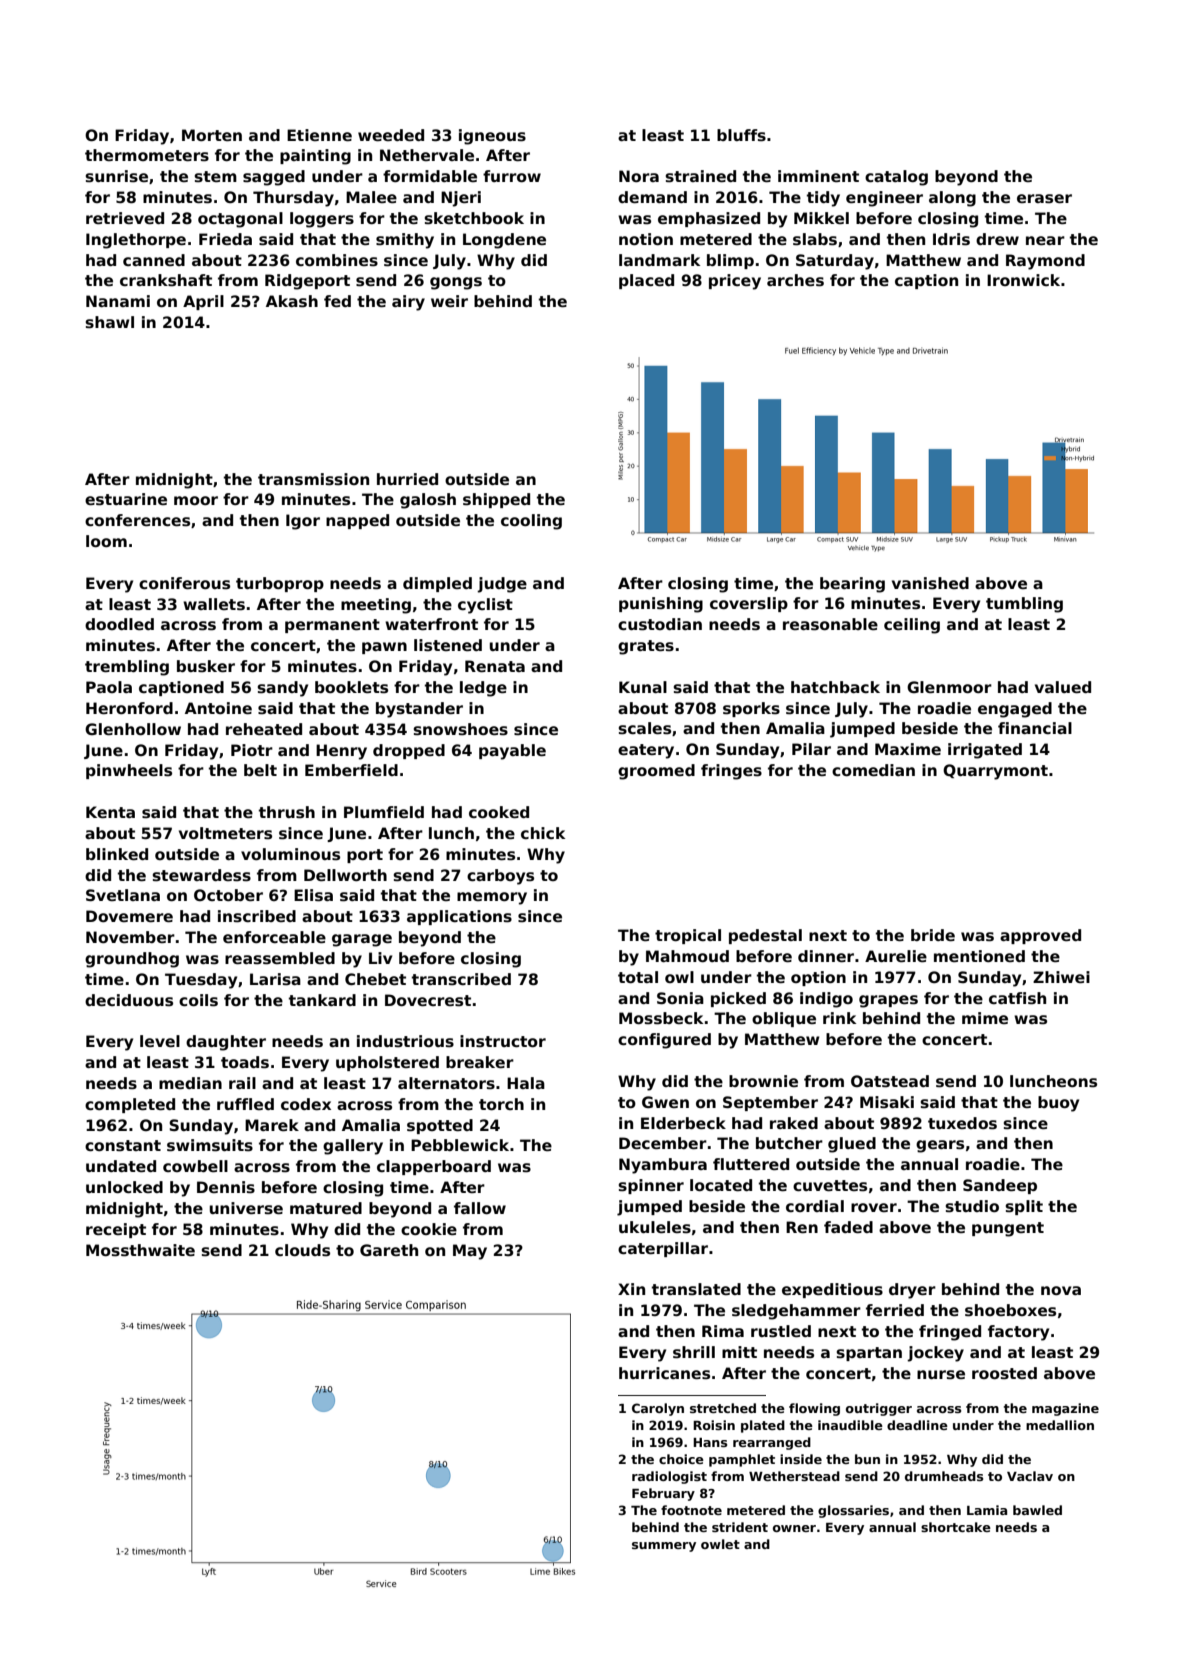 This screenshot has width=1186, height=1677. I want to click on summery, so click(664, 1547).
